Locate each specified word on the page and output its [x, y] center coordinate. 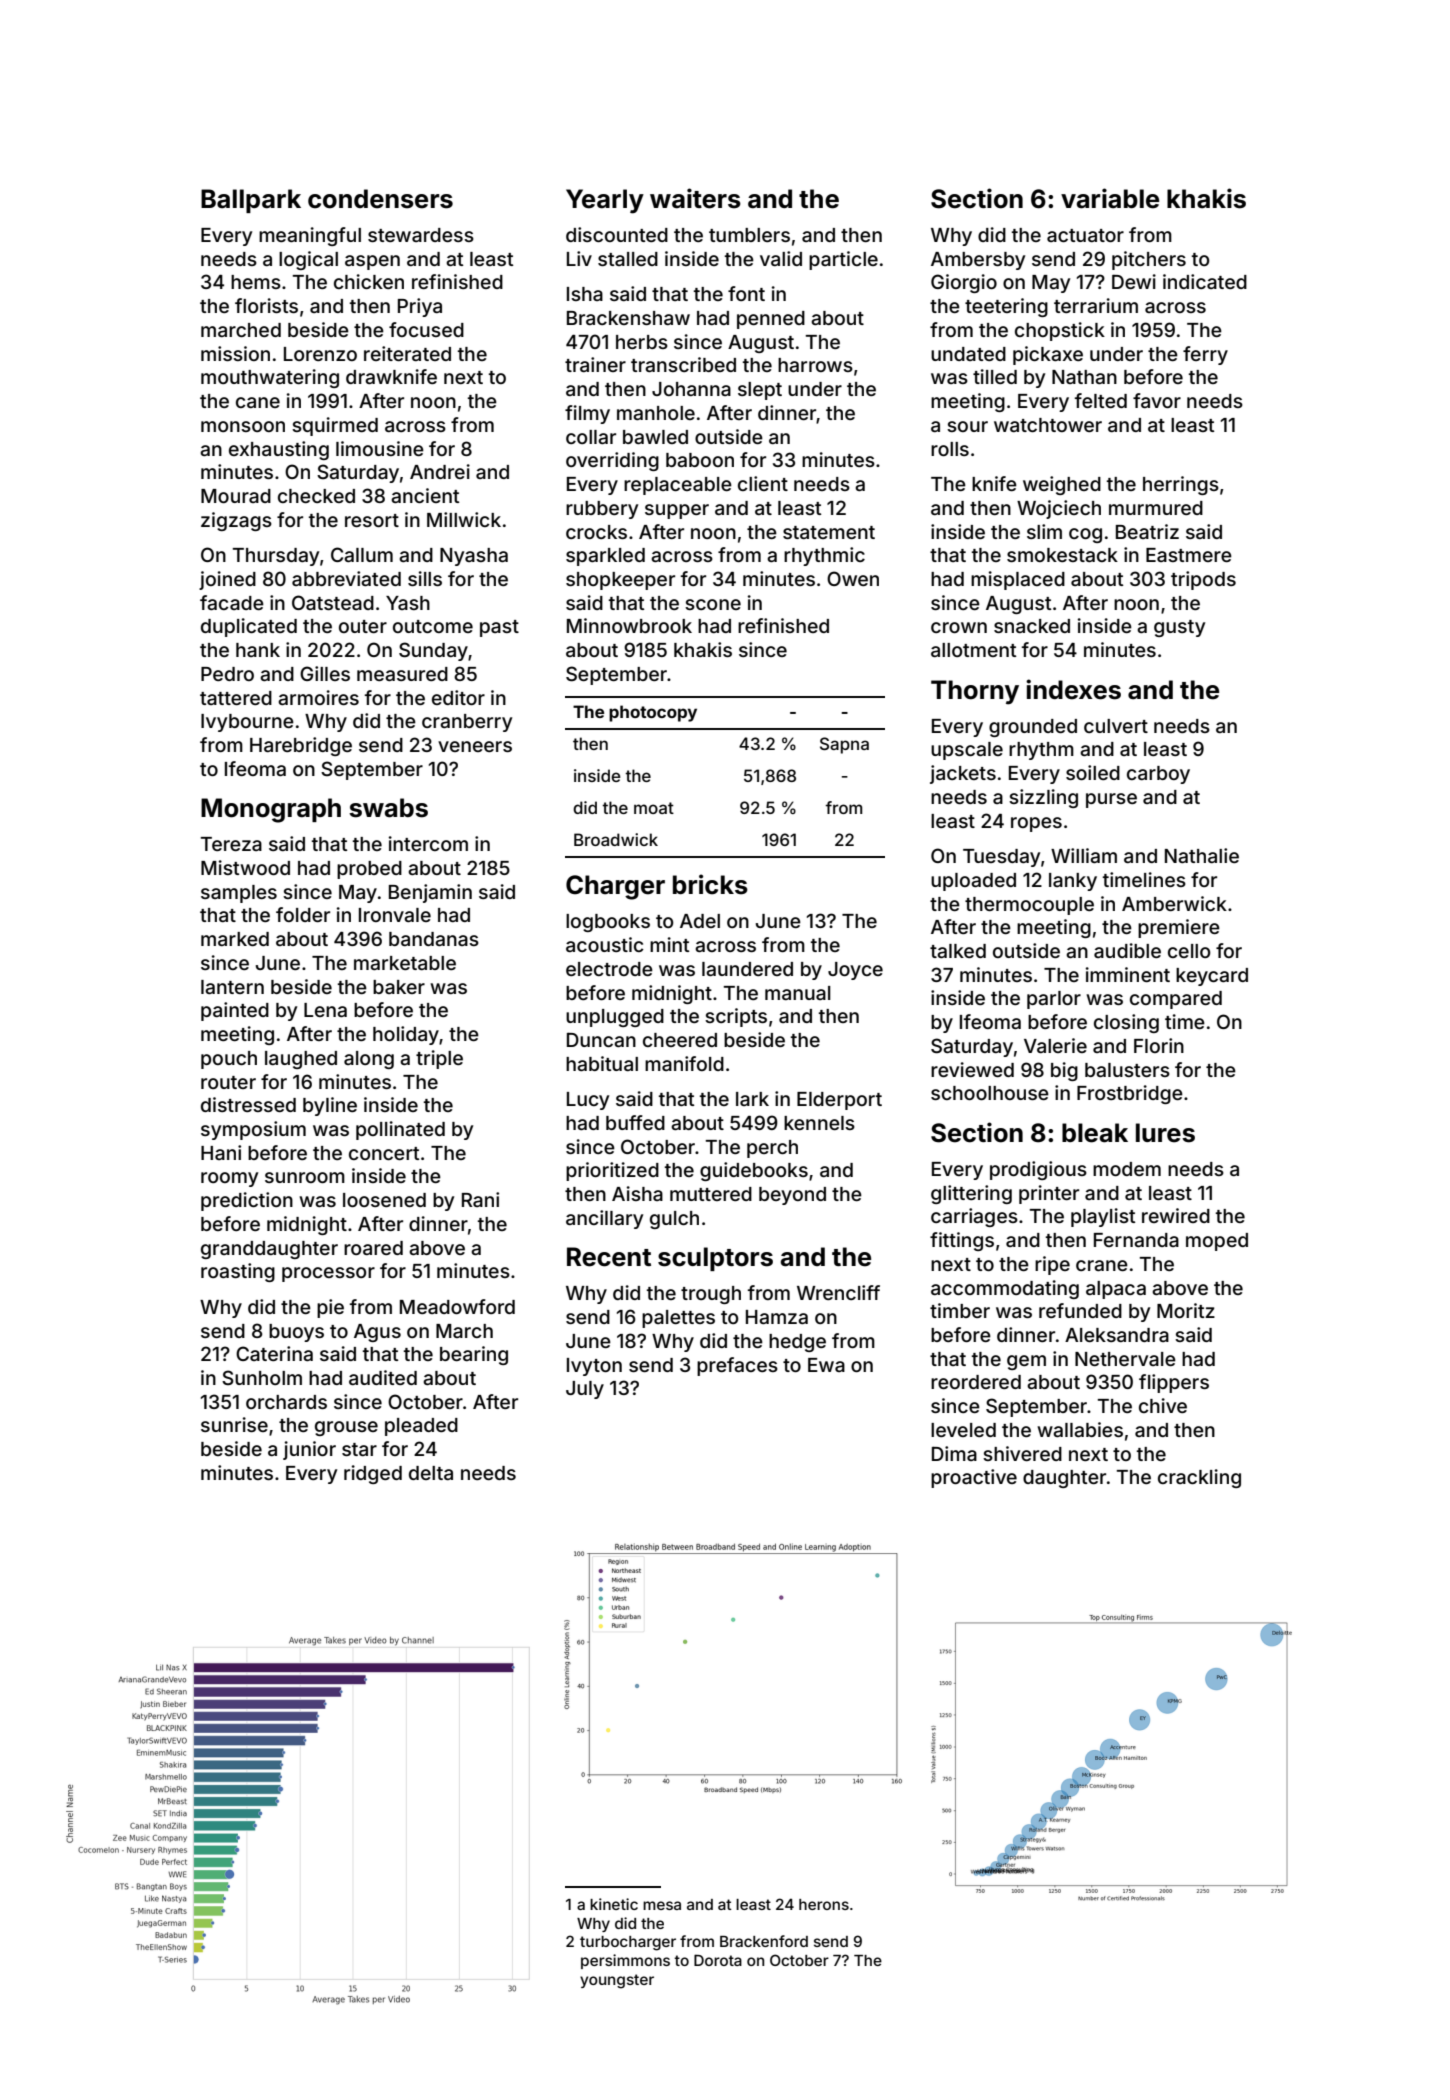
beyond [792, 1196]
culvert [1116, 726]
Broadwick [616, 839]
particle [843, 260]
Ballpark [251, 201]
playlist [1103, 1217]
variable [1110, 198]
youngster [617, 1981]
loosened [384, 1200]
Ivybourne [247, 723]
